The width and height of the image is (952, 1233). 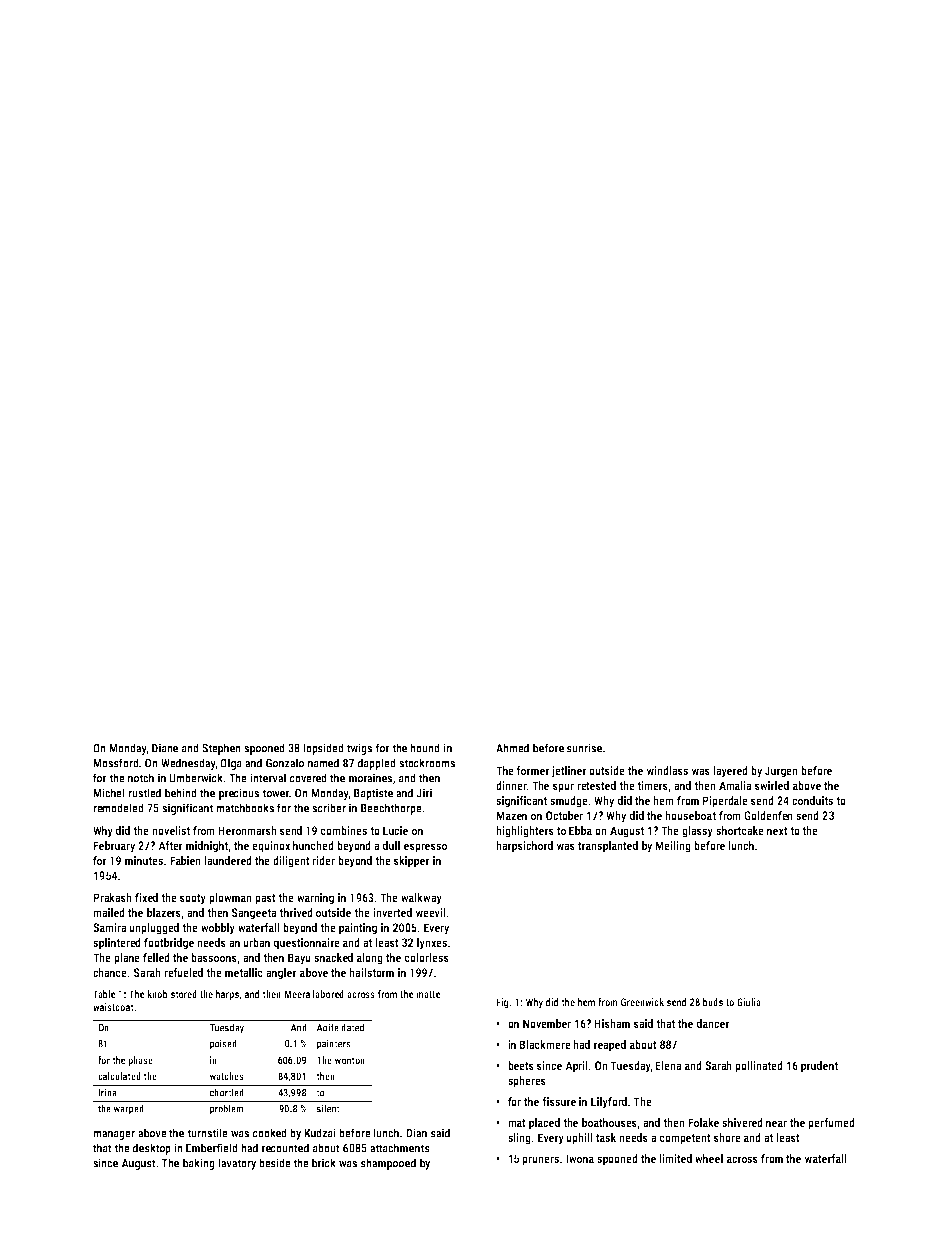 I want to click on desktop, so click(x=152, y=1149).
